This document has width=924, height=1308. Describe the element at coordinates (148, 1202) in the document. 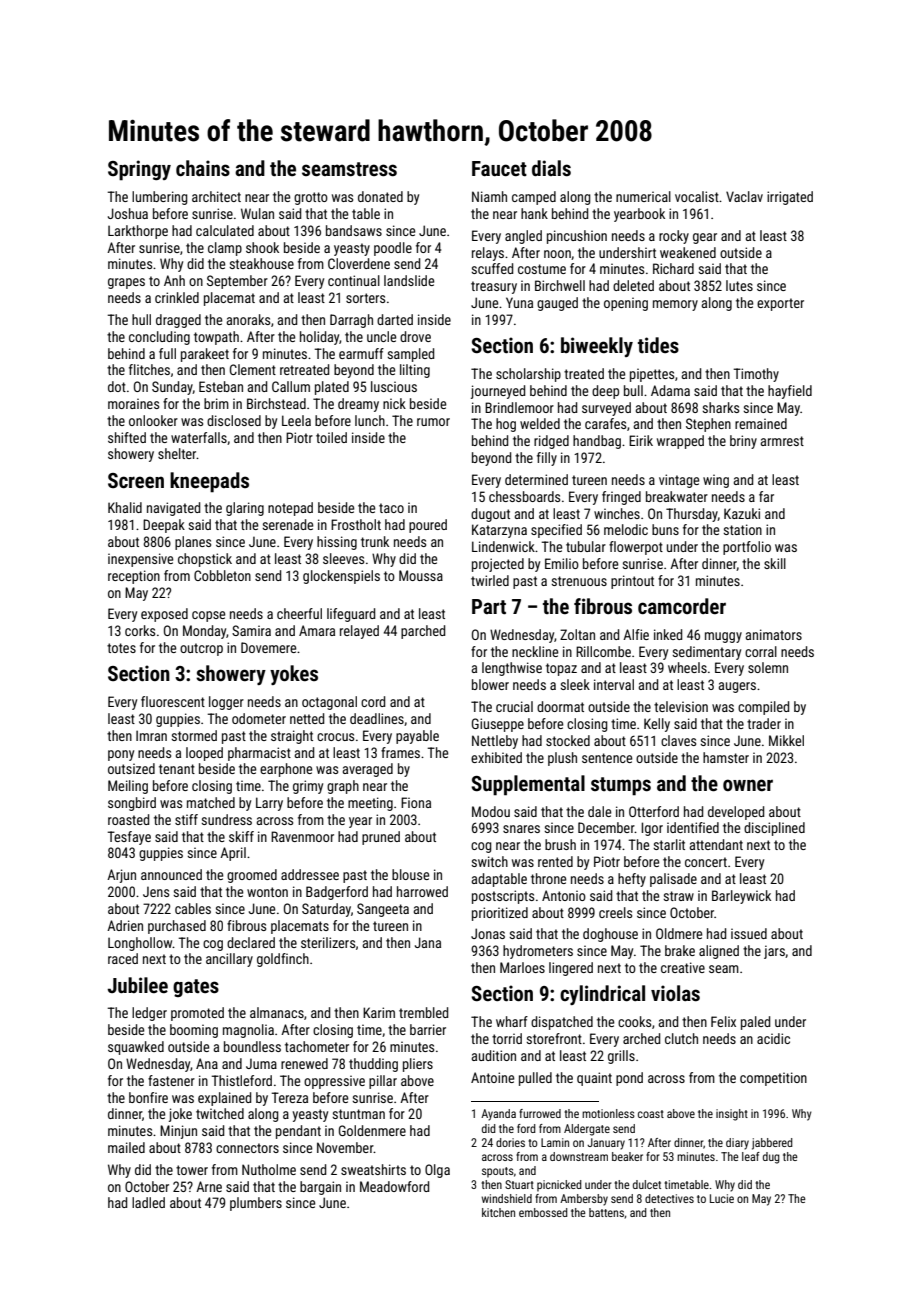

I see `ladled` at that location.
